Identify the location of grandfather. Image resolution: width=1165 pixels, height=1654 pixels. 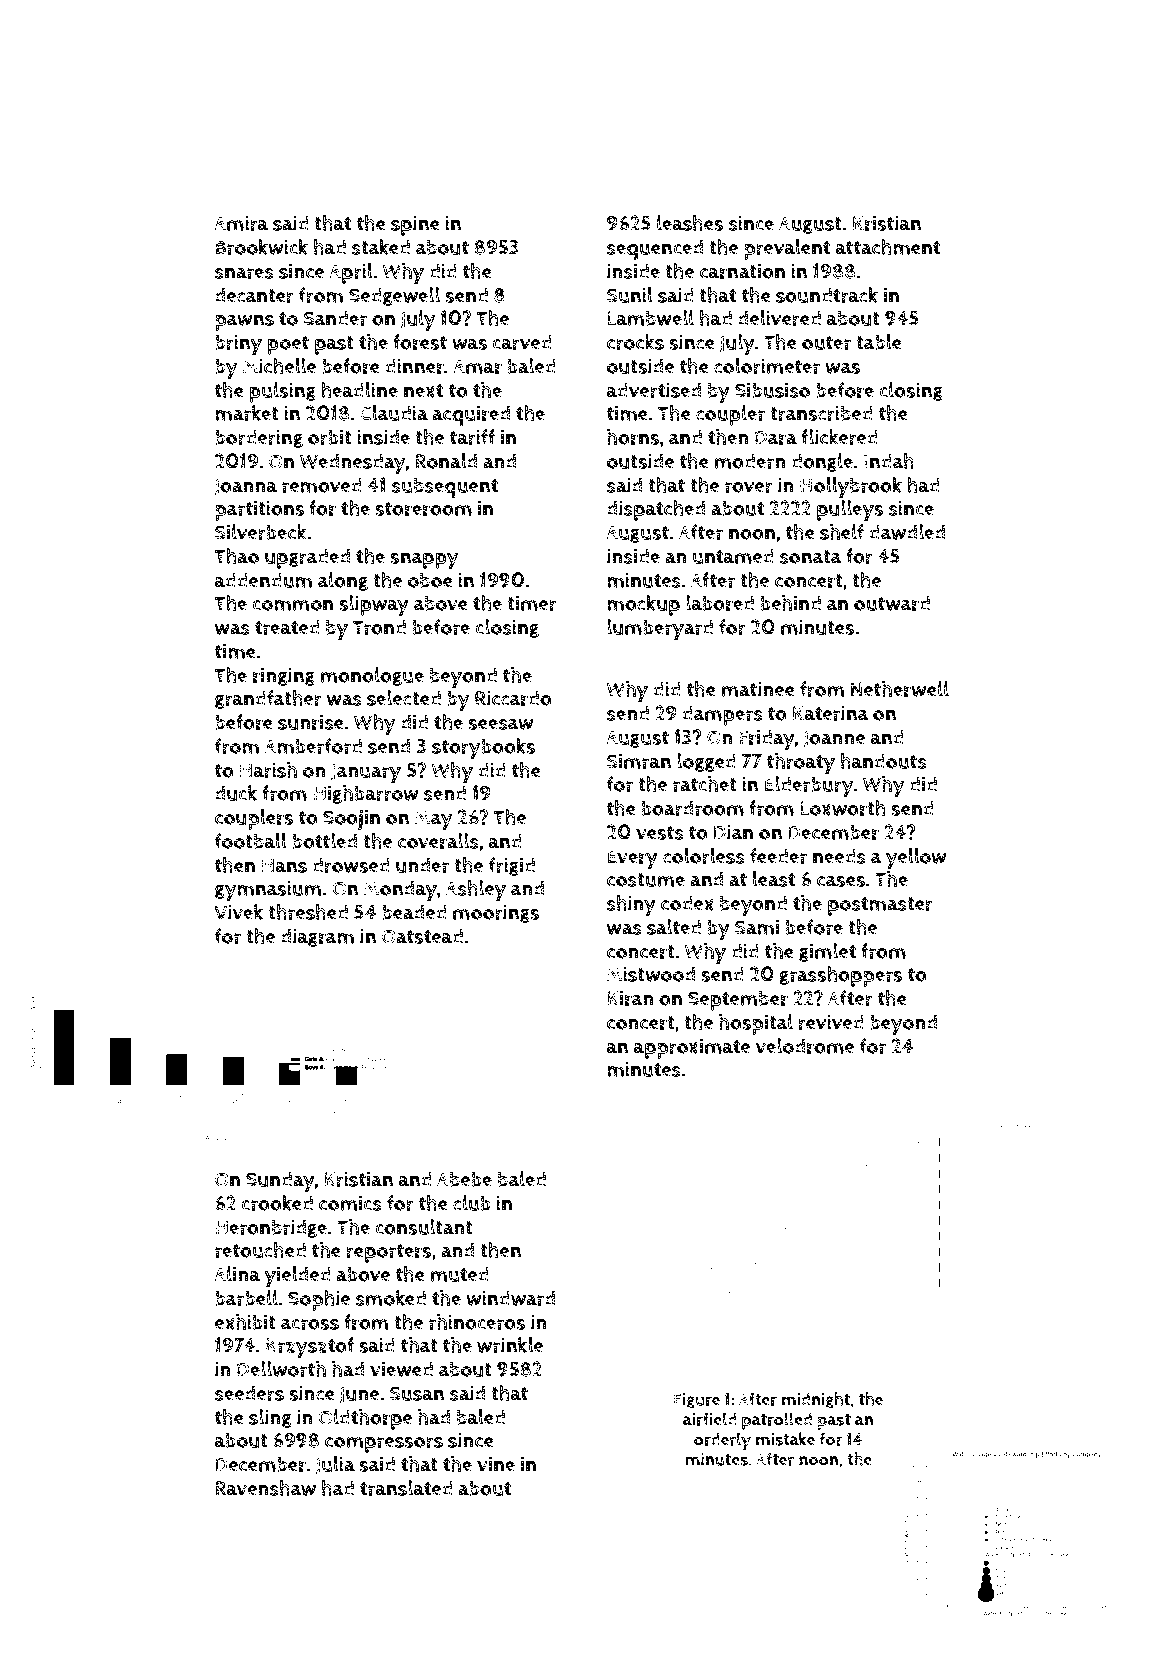
(268, 699).
